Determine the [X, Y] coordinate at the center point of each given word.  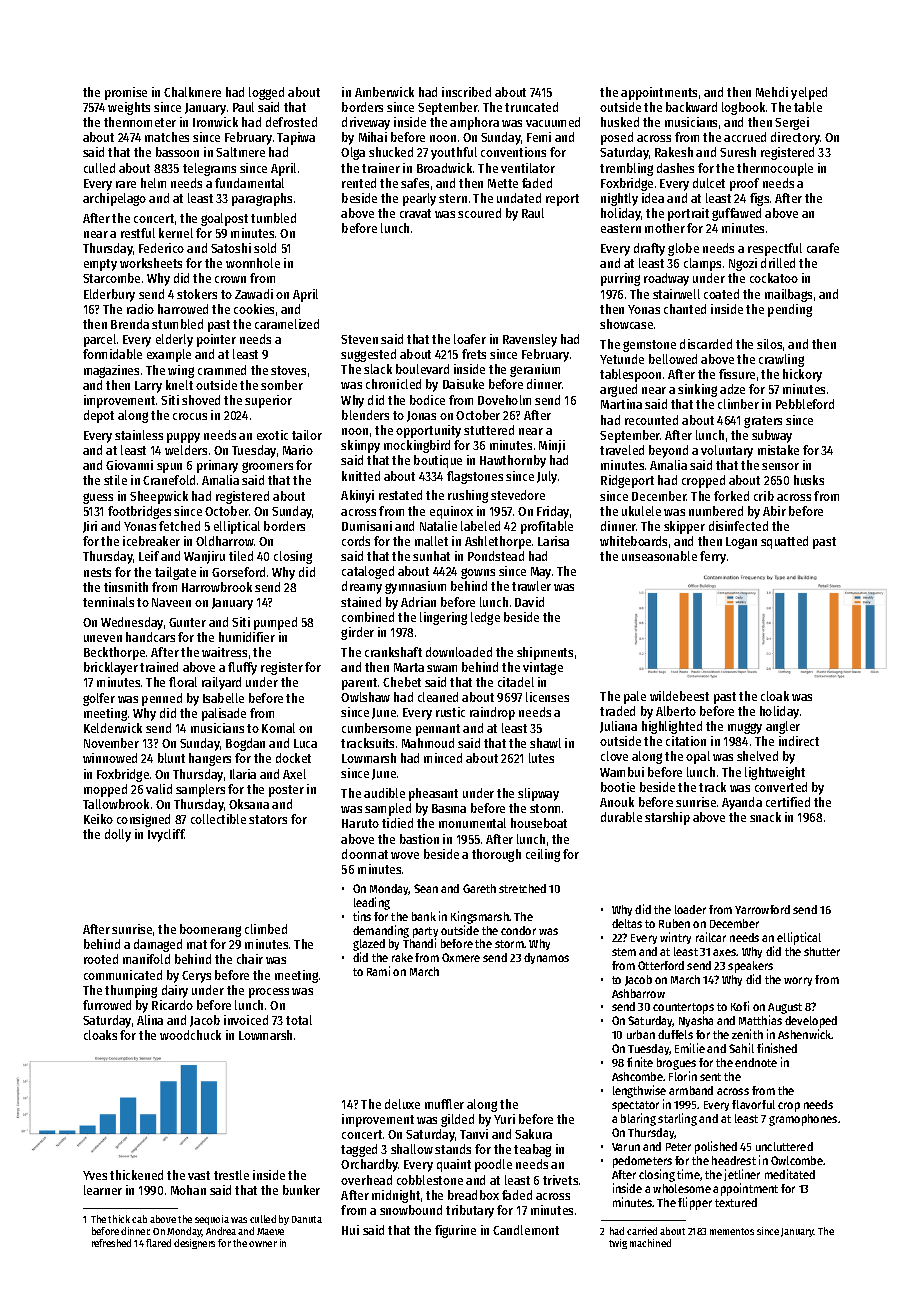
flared [158, 1243]
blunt [171, 758]
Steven [359, 339]
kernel [176, 233]
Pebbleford [805, 404]
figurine [455, 1231]
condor [518, 930]
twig [618, 1244]
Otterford [661, 965]
